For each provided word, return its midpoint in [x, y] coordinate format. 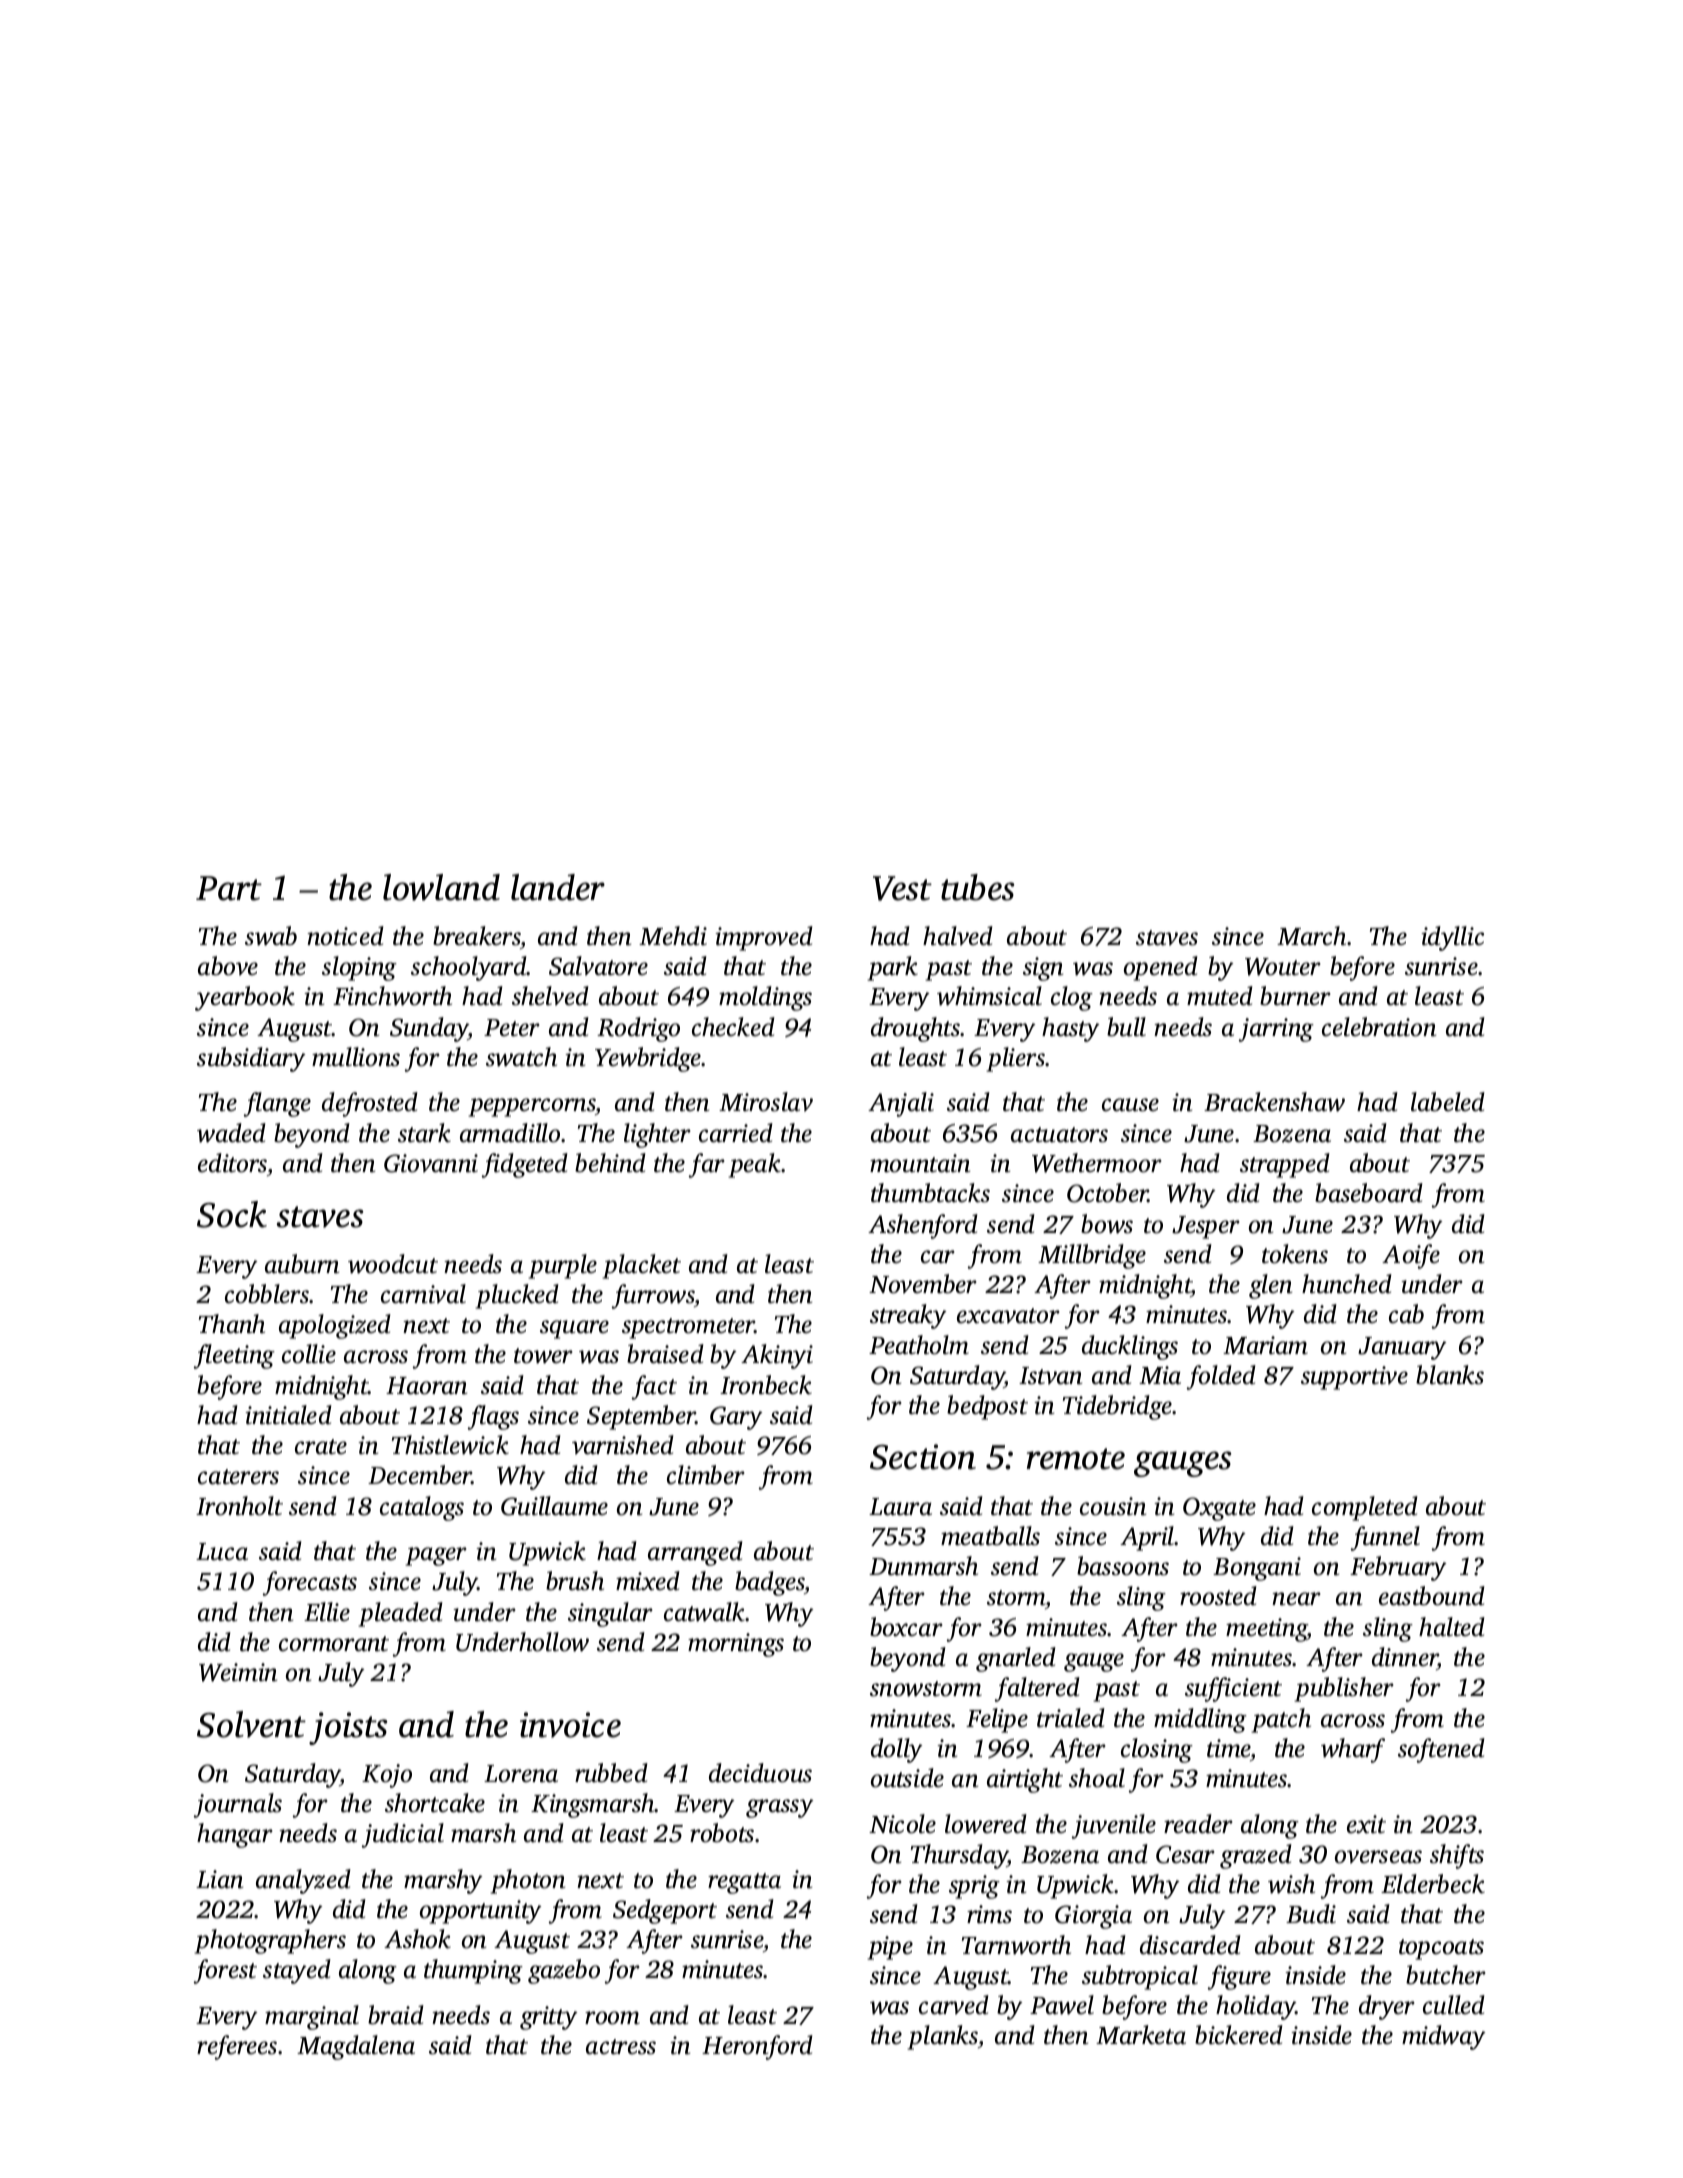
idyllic [1452, 938]
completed [1365, 1508]
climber [706, 1475]
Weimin [238, 1672]
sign [1043, 969]
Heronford [757, 2047]
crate [321, 1447]
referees [237, 2047]
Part [229, 888]
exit [1366, 1824]
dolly [896, 1750]
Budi [1311, 1914]
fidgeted [525, 1165]
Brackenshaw [1274, 1102]
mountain [920, 1163]
